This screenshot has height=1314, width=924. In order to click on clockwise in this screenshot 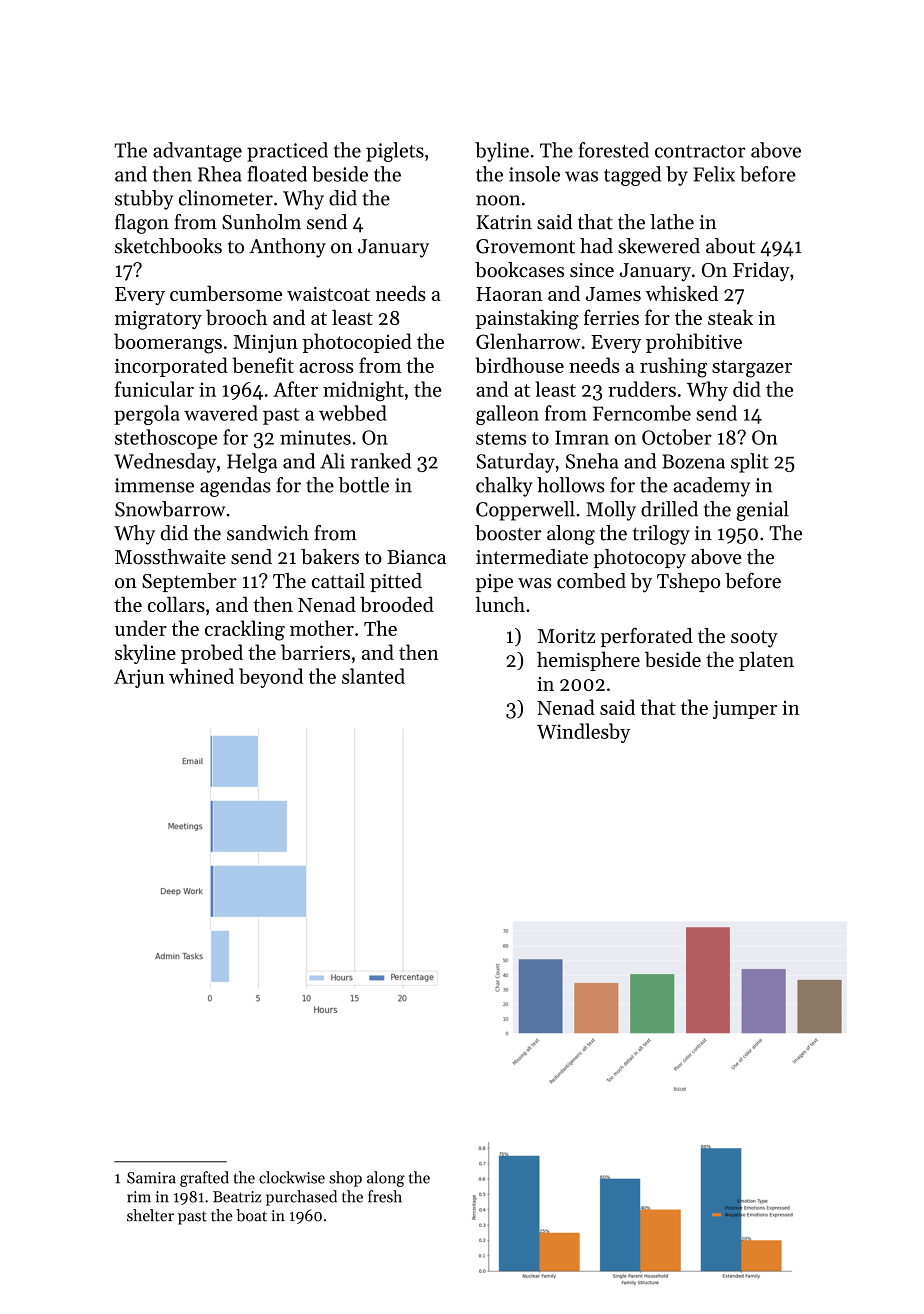, I will do `click(292, 1177)`.
